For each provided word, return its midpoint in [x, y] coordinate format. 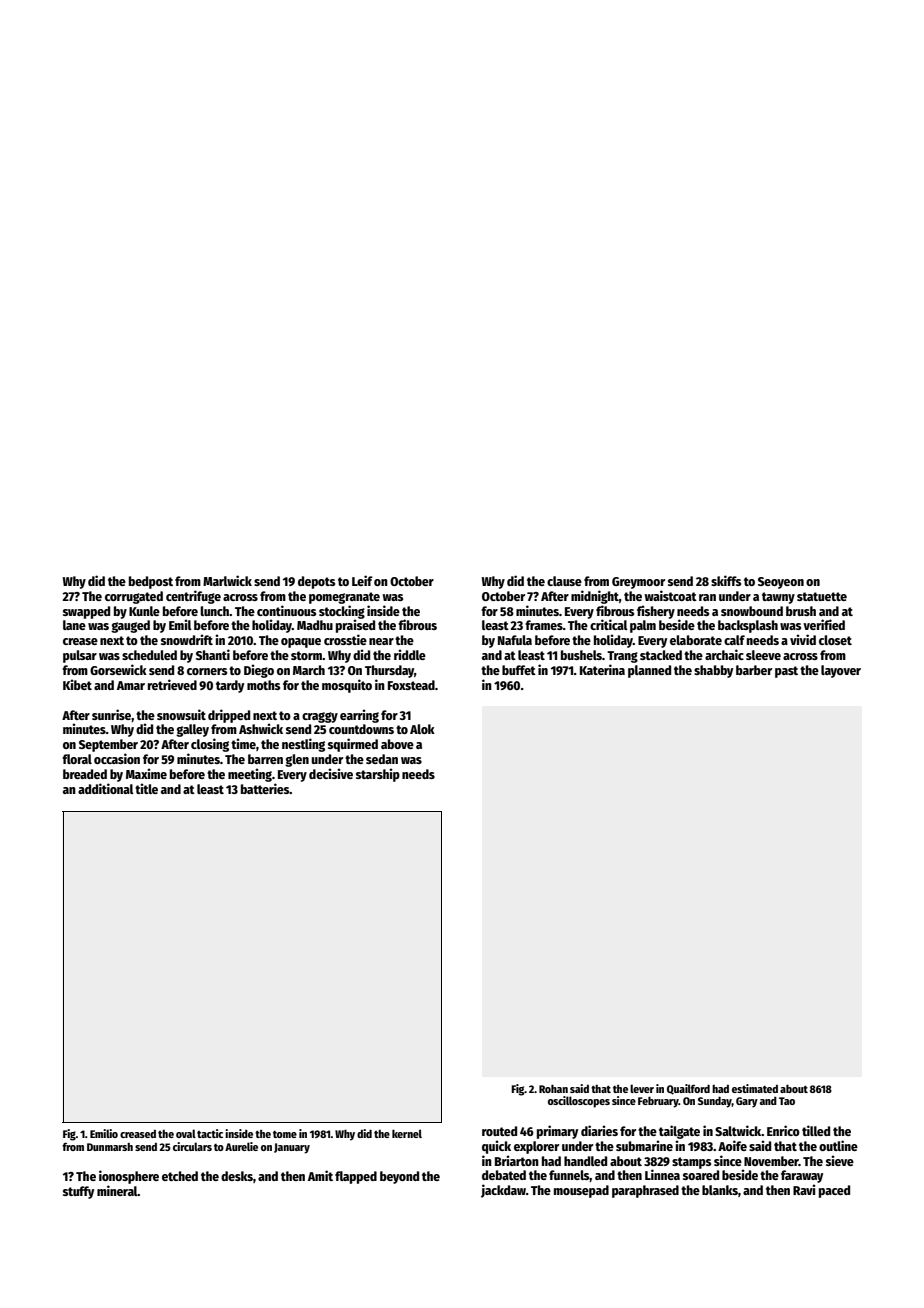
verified [824, 624]
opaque [301, 643]
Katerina [602, 669]
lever [642, 1088]
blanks [720, 1190]
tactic [210, 1133]
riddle [410, 654]
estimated [755, 1088]
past [786, 672]
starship [378, 775]
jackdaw [503, 1191]
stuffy [78, 1192]
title [146, 788]
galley [192, 730]
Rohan [553, 1088]
